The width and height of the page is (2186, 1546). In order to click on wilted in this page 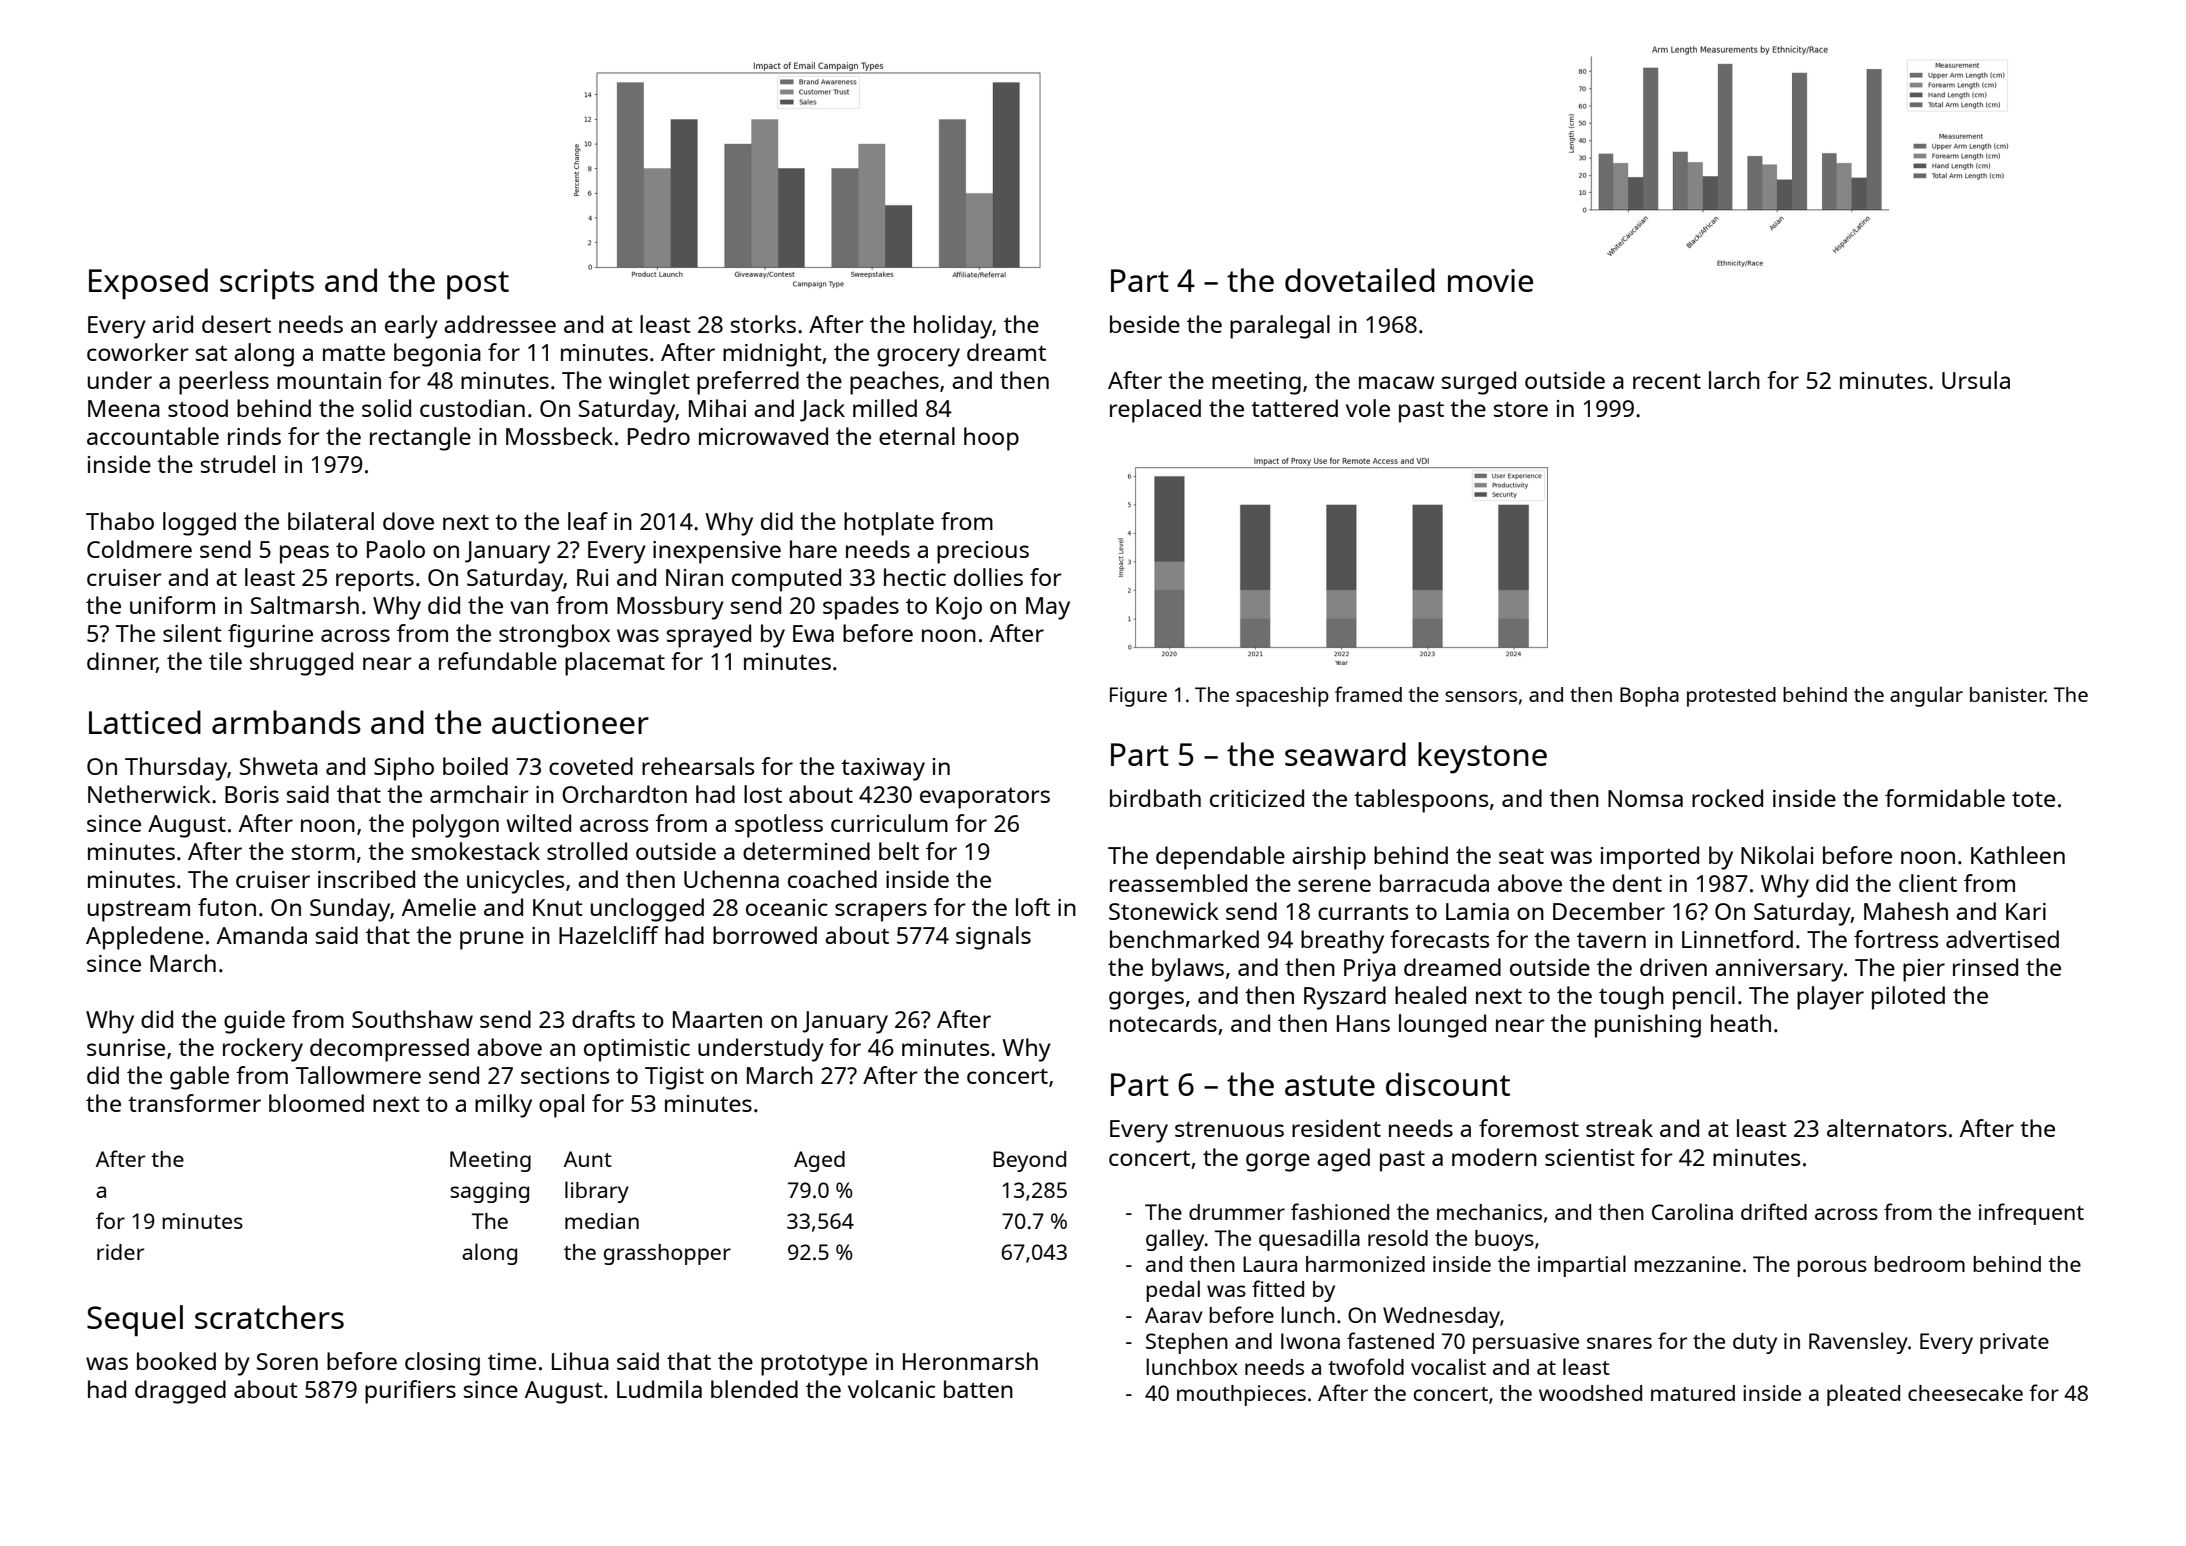, I will do `click(539, 823)`.
